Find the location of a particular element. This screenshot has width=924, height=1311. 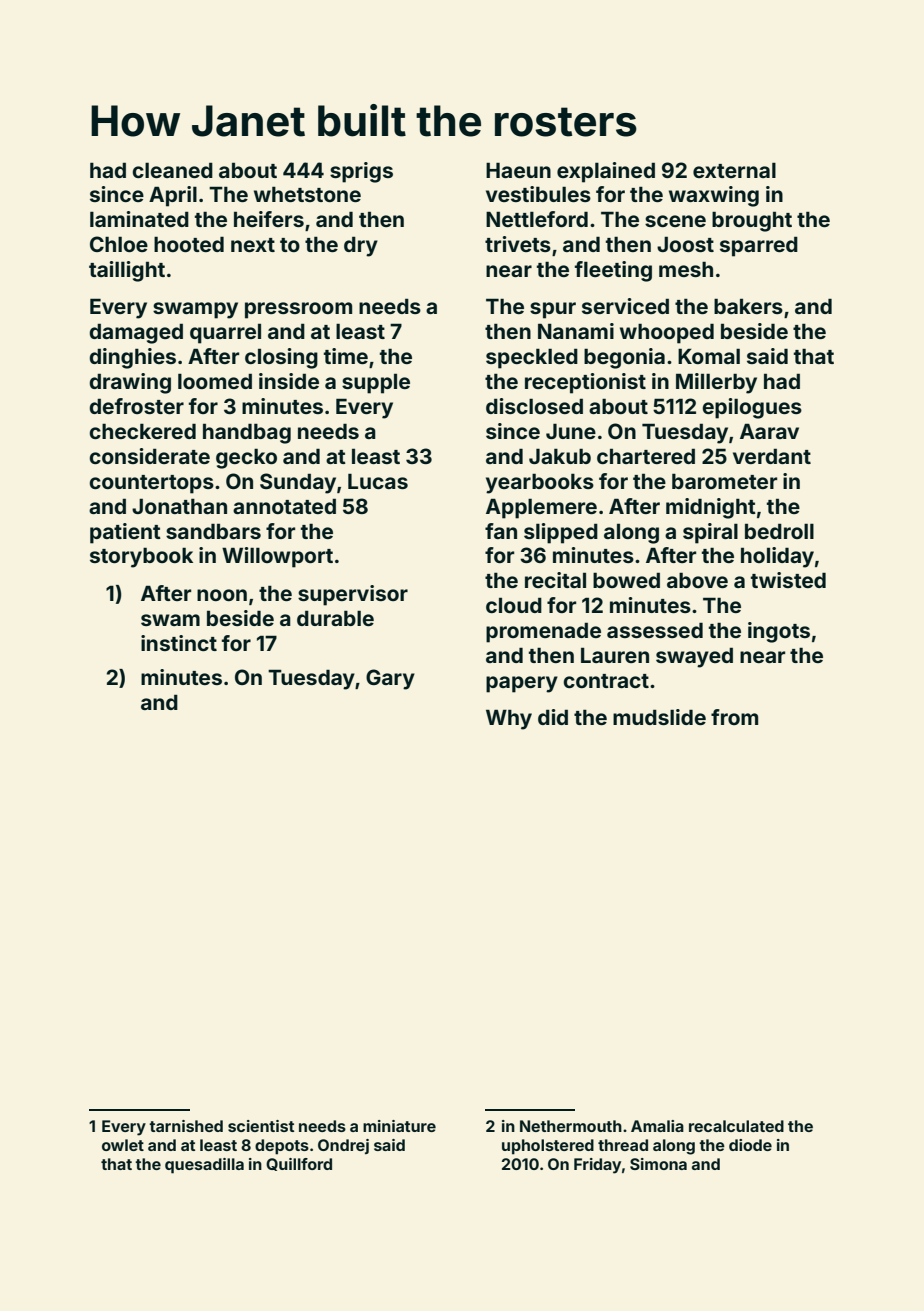

papery is located at coordinates (522, 684).
